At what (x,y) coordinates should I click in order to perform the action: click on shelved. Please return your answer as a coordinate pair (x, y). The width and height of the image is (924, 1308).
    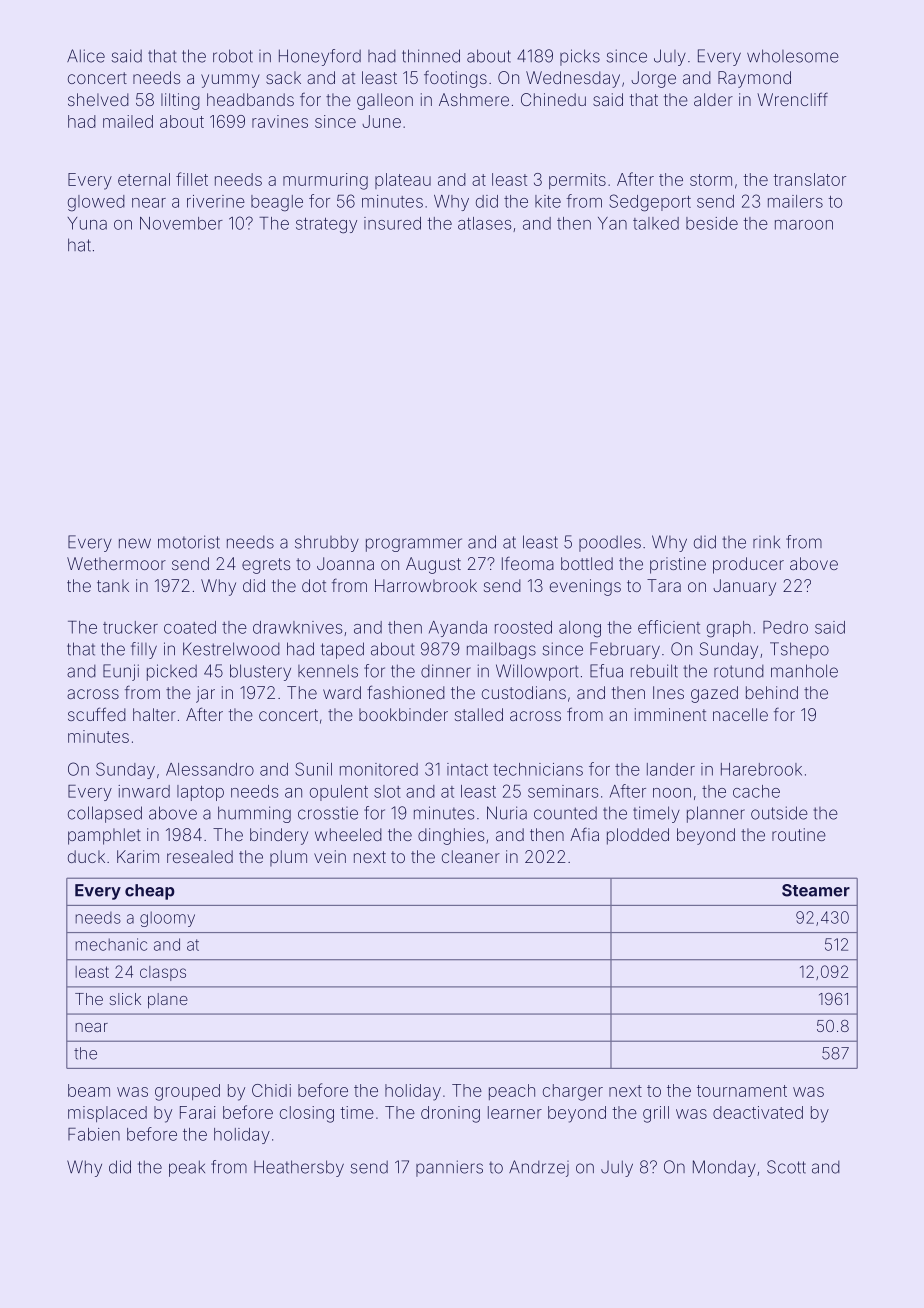
    Looking at the image, I should click on (98, 99).
